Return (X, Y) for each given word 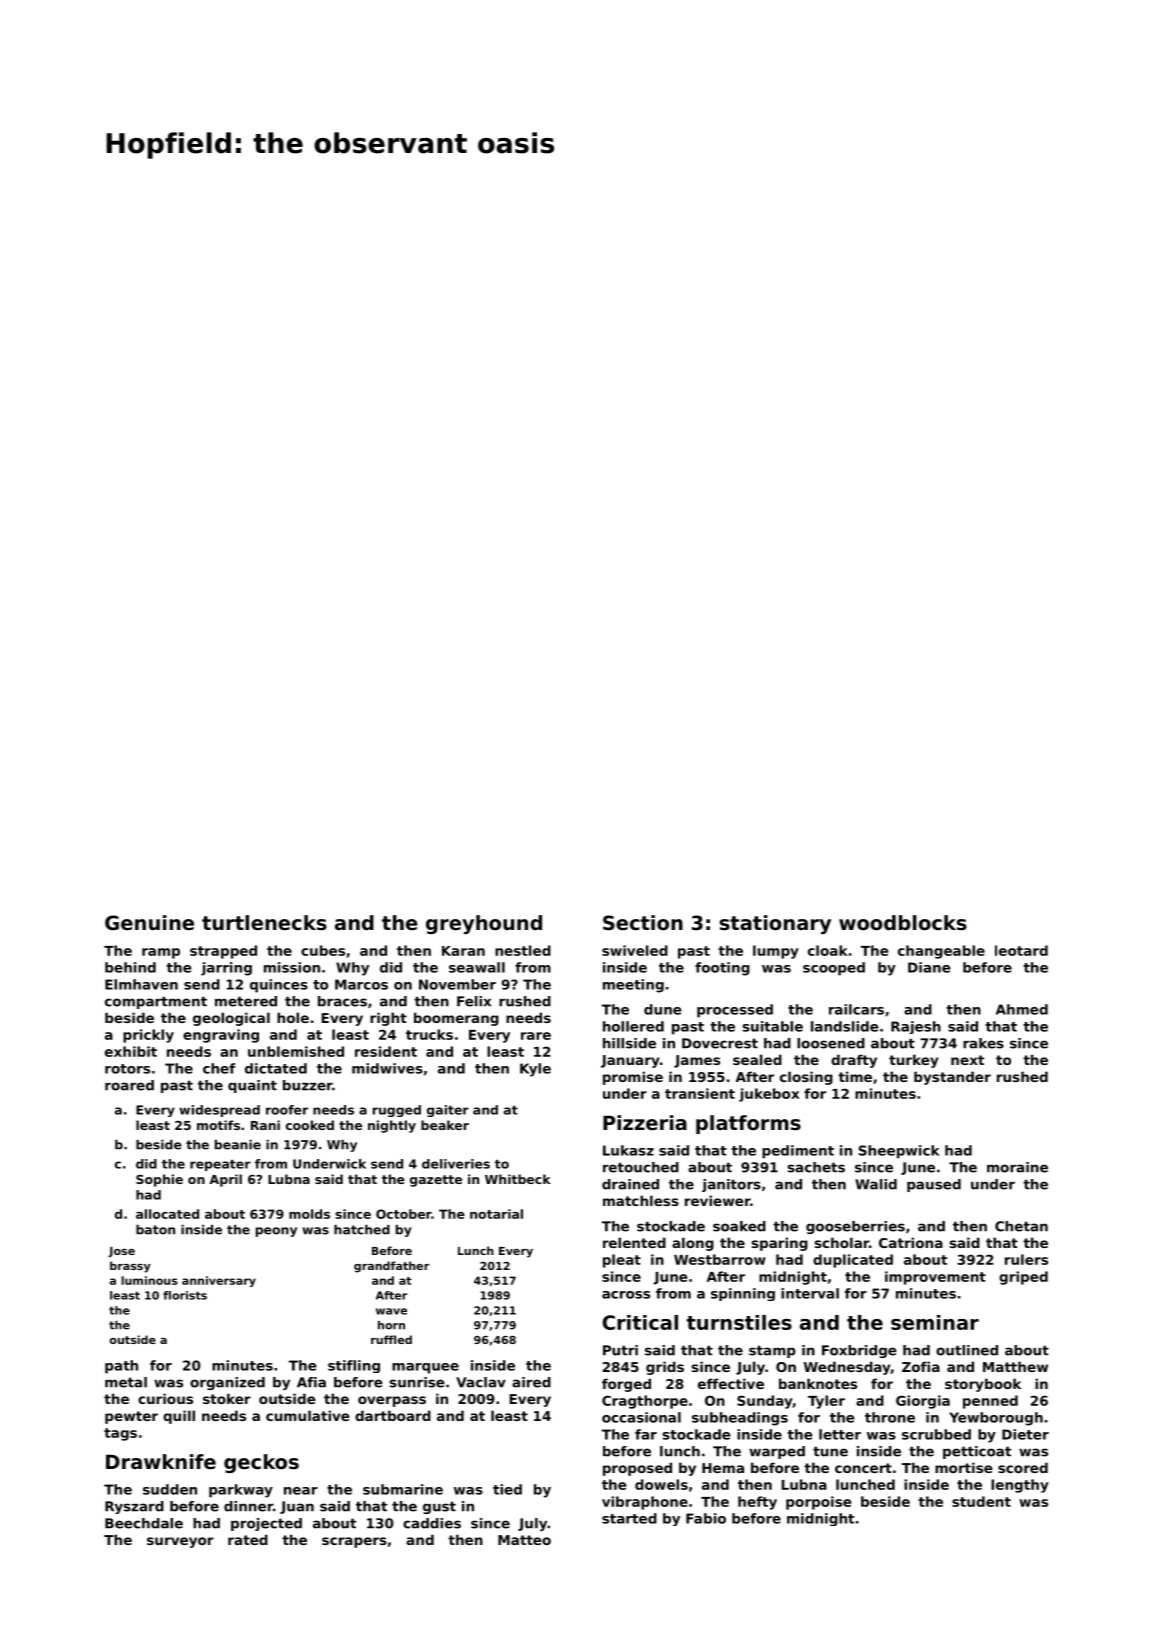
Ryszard (134, 1507)
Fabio (706, 1518)
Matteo (524, 1540)
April (225, 1180)
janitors (731, 1185)
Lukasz (628, 1150)
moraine (1017, 1167)
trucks (429, 1034)
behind (130, 967)
